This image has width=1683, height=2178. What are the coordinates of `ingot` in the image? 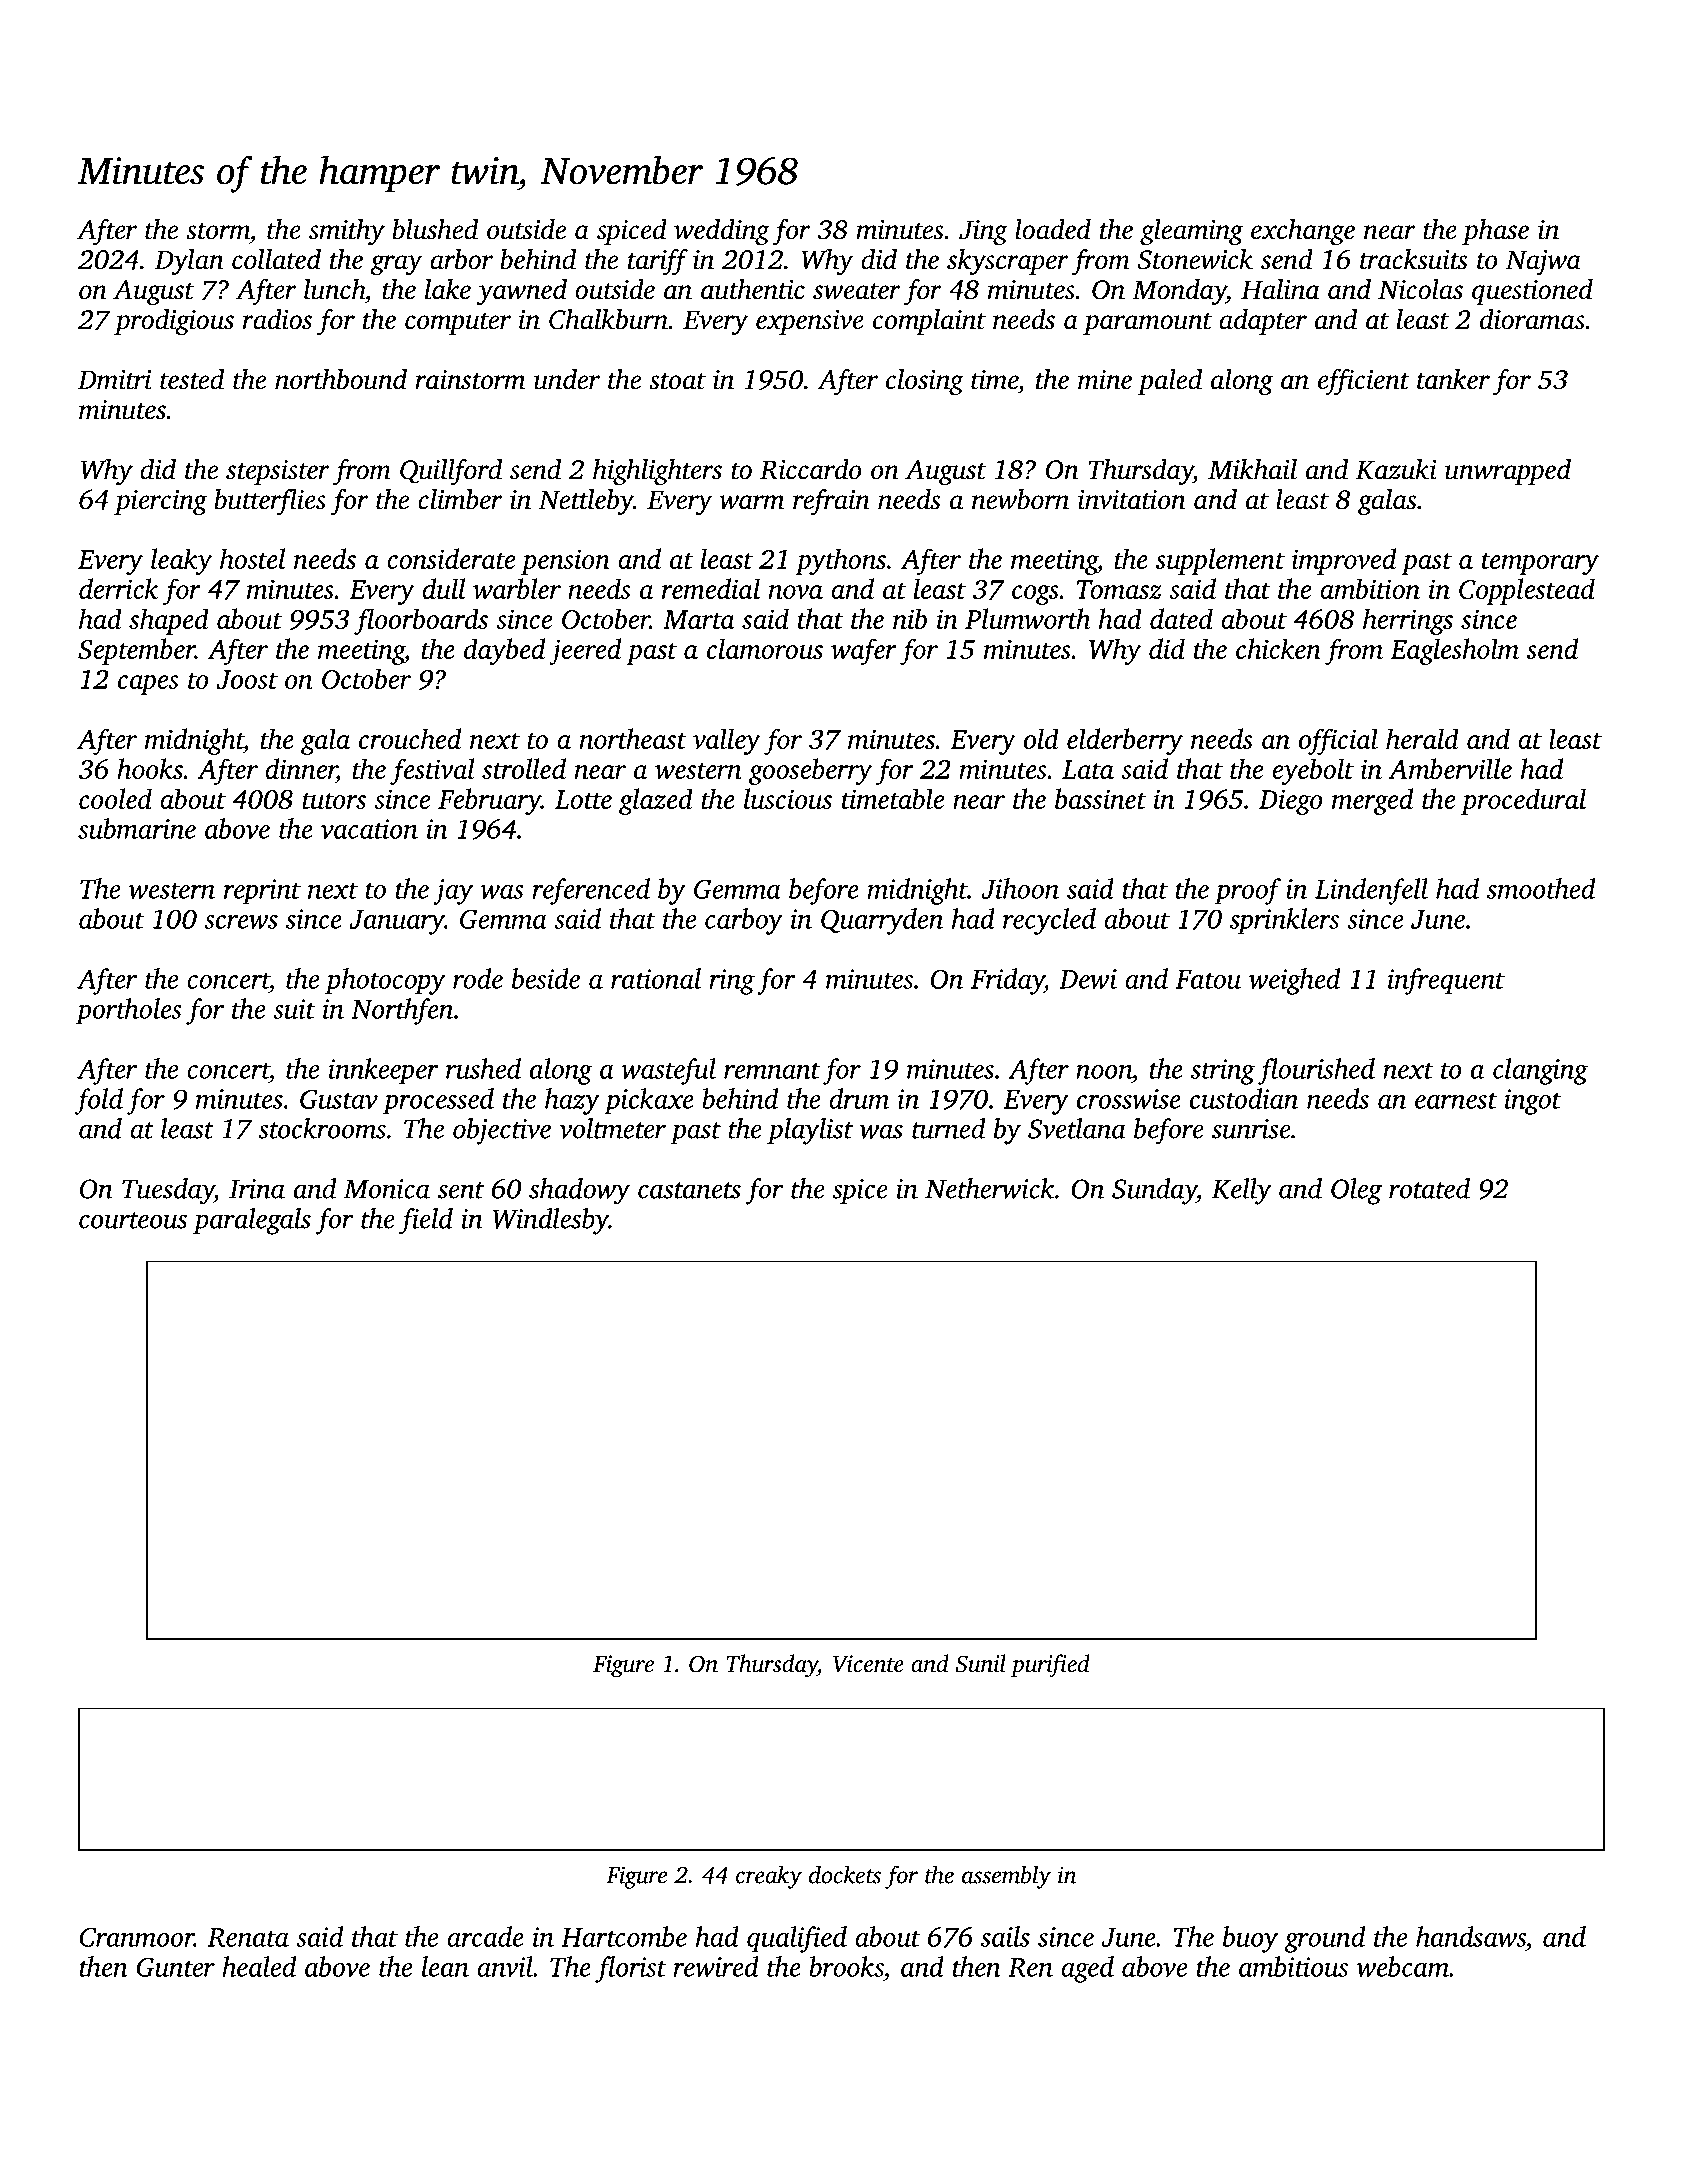 It's located at (1532, 1102).
